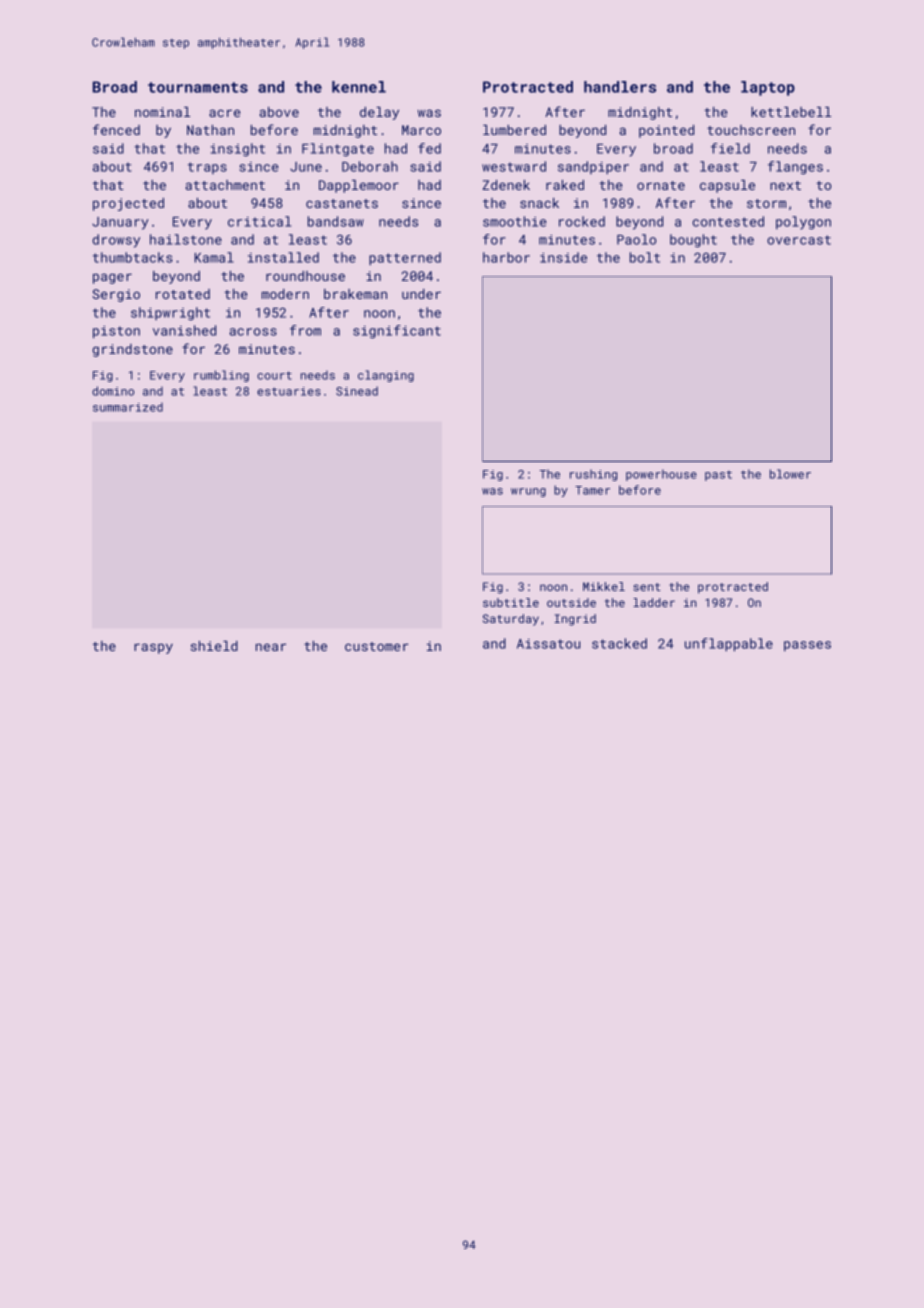  Describe the element at coordinates (153, 648) in the document. I see `raspy` at that location.
